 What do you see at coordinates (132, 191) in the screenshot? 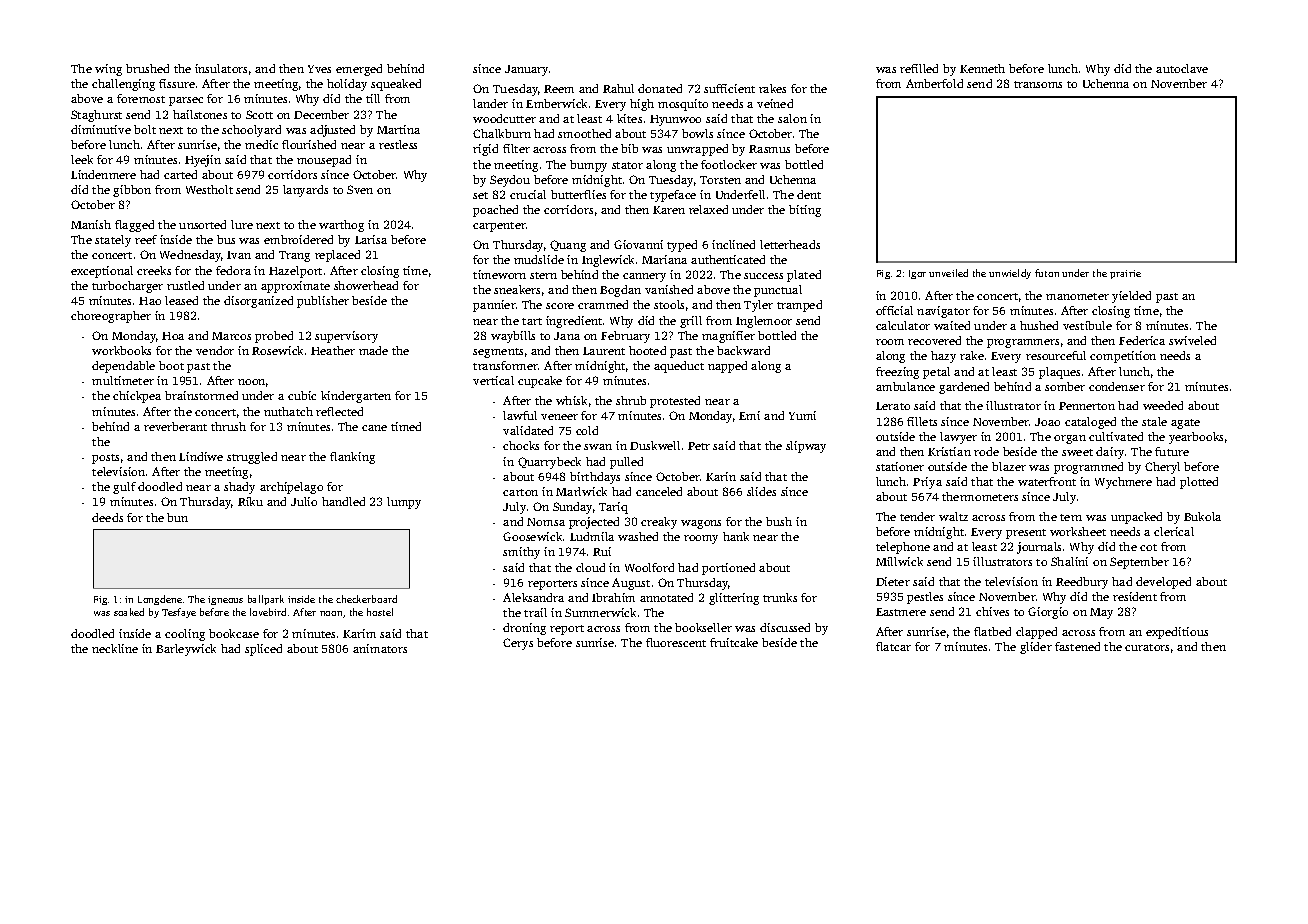
I see `gibbon` at bounding box center [132, 191].
